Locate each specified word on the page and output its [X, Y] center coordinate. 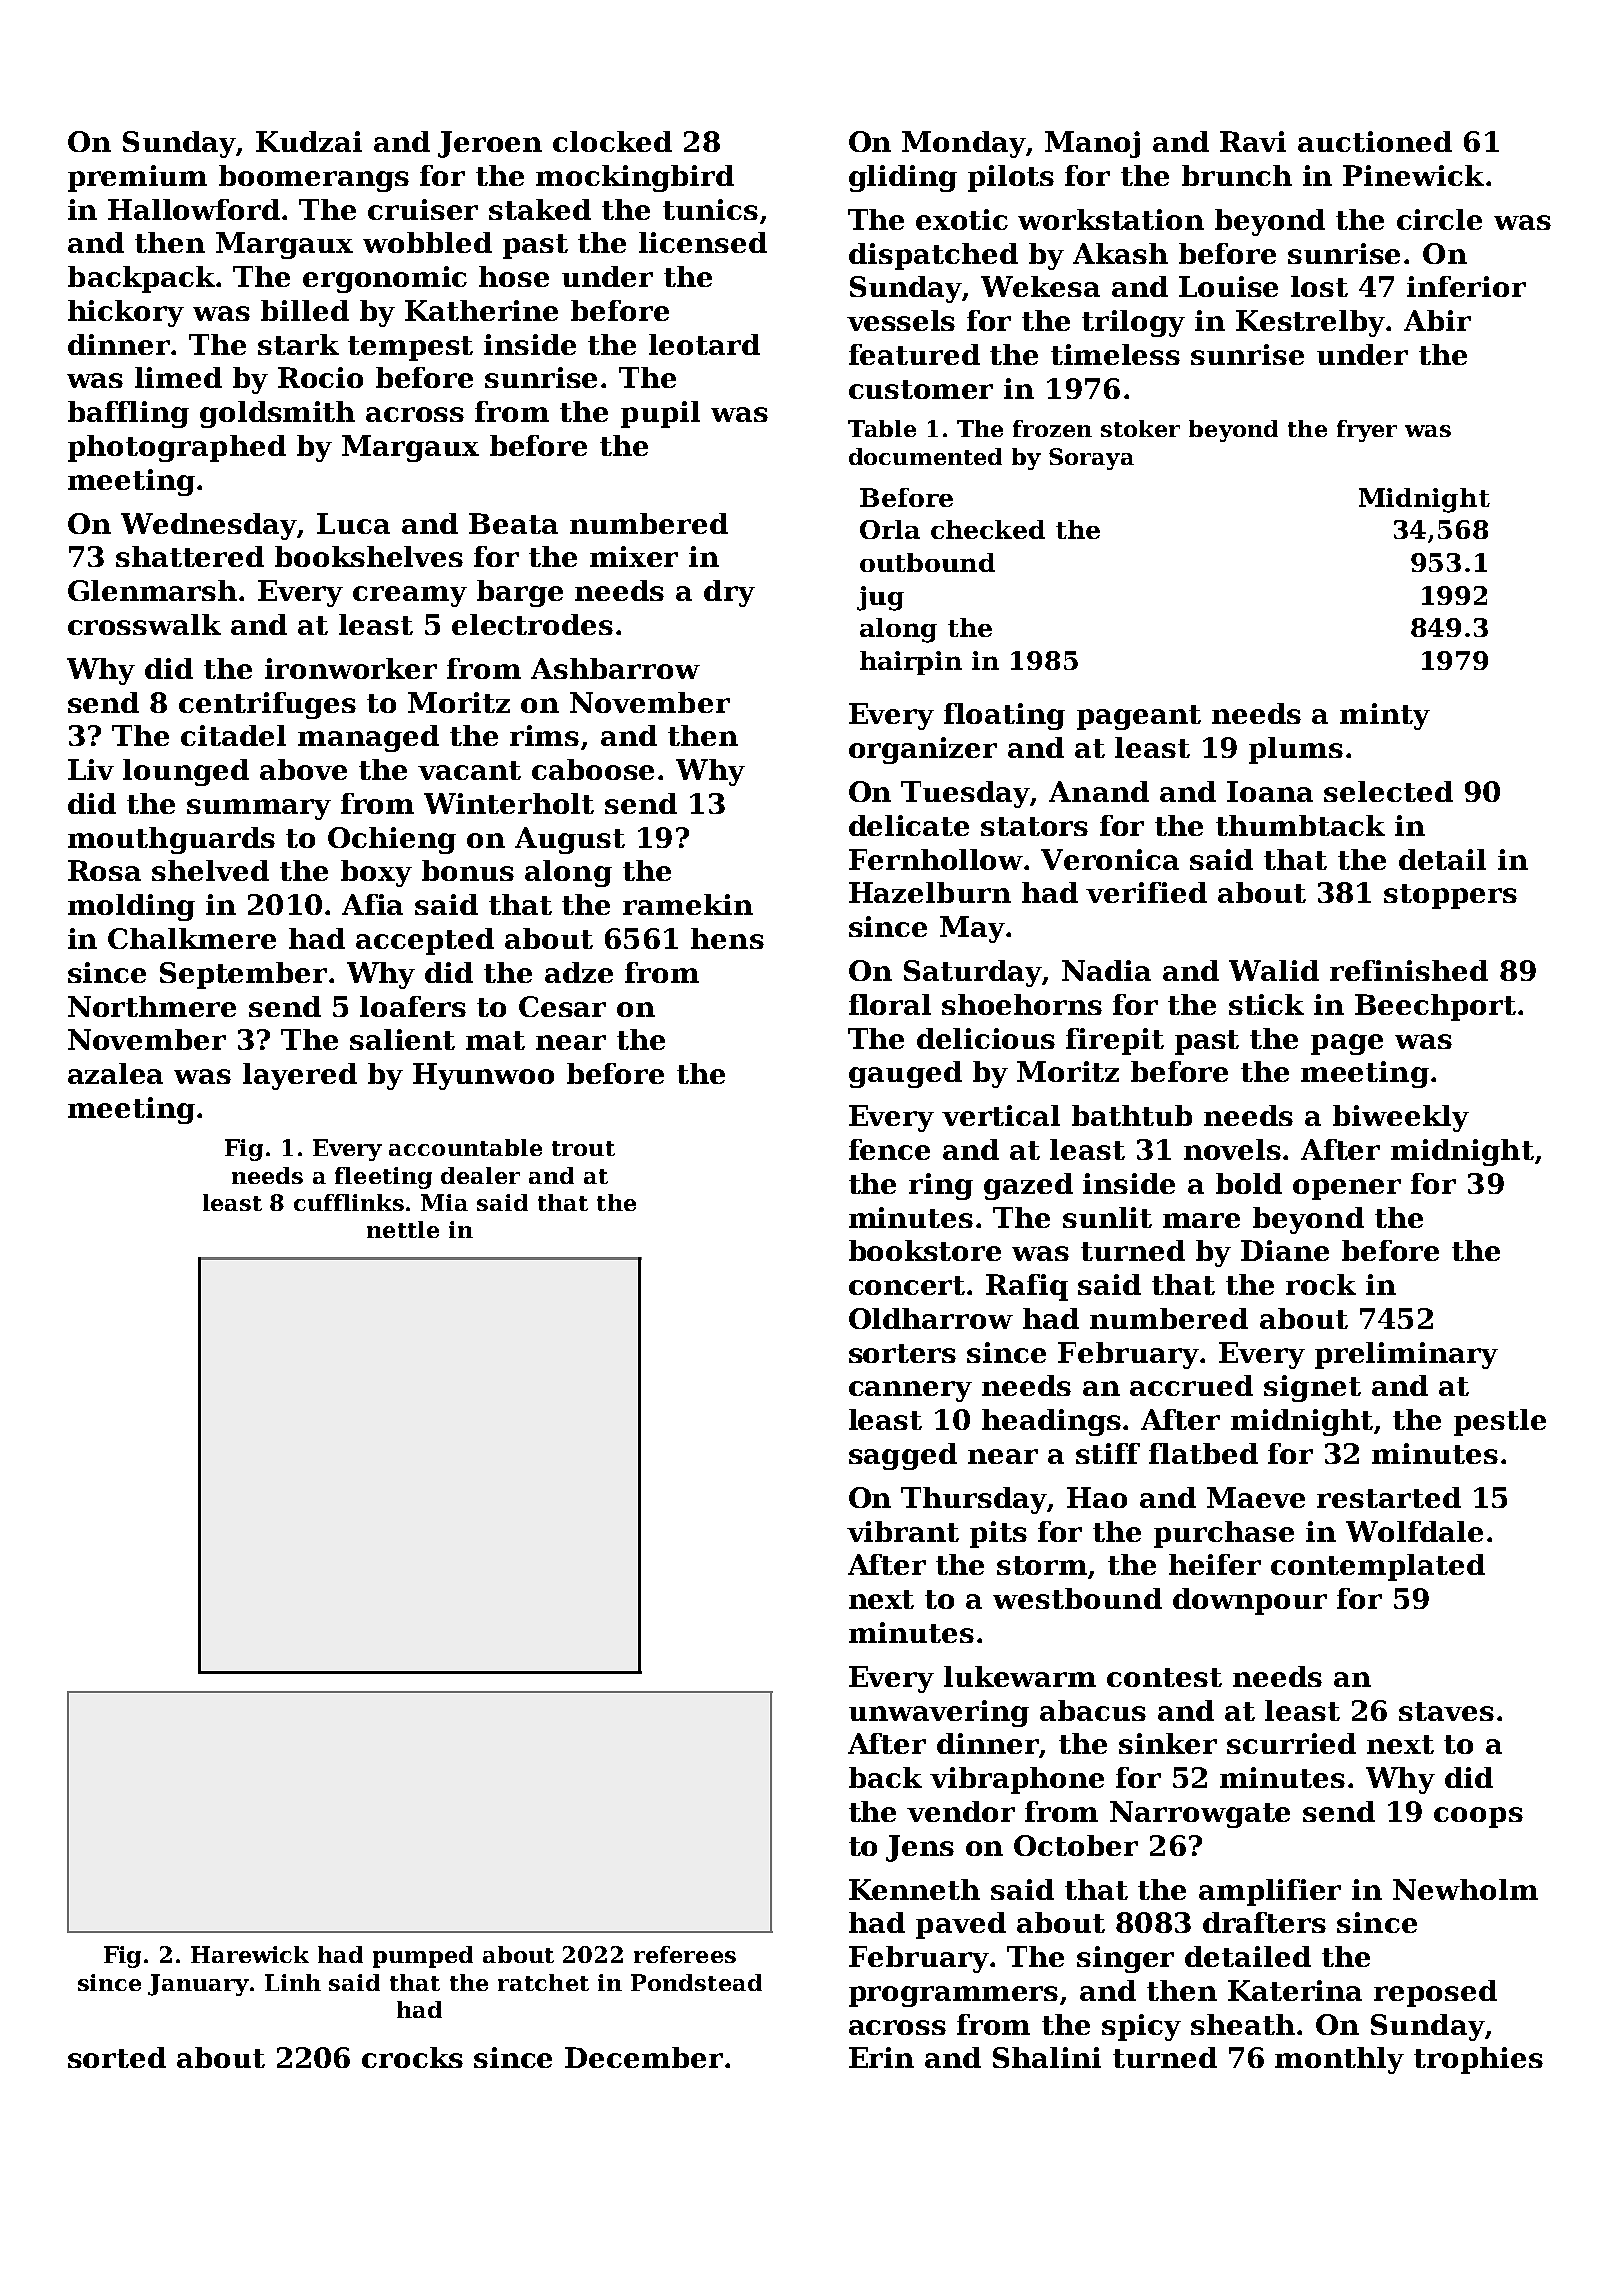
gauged [905, 1074]
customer [921, 389]
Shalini [1047, 2057]
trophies [1478, 2060]
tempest [410, 348]
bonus [468, 870]
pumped [423, 1957]
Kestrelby [1310, 323]
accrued [1191, 1385]
